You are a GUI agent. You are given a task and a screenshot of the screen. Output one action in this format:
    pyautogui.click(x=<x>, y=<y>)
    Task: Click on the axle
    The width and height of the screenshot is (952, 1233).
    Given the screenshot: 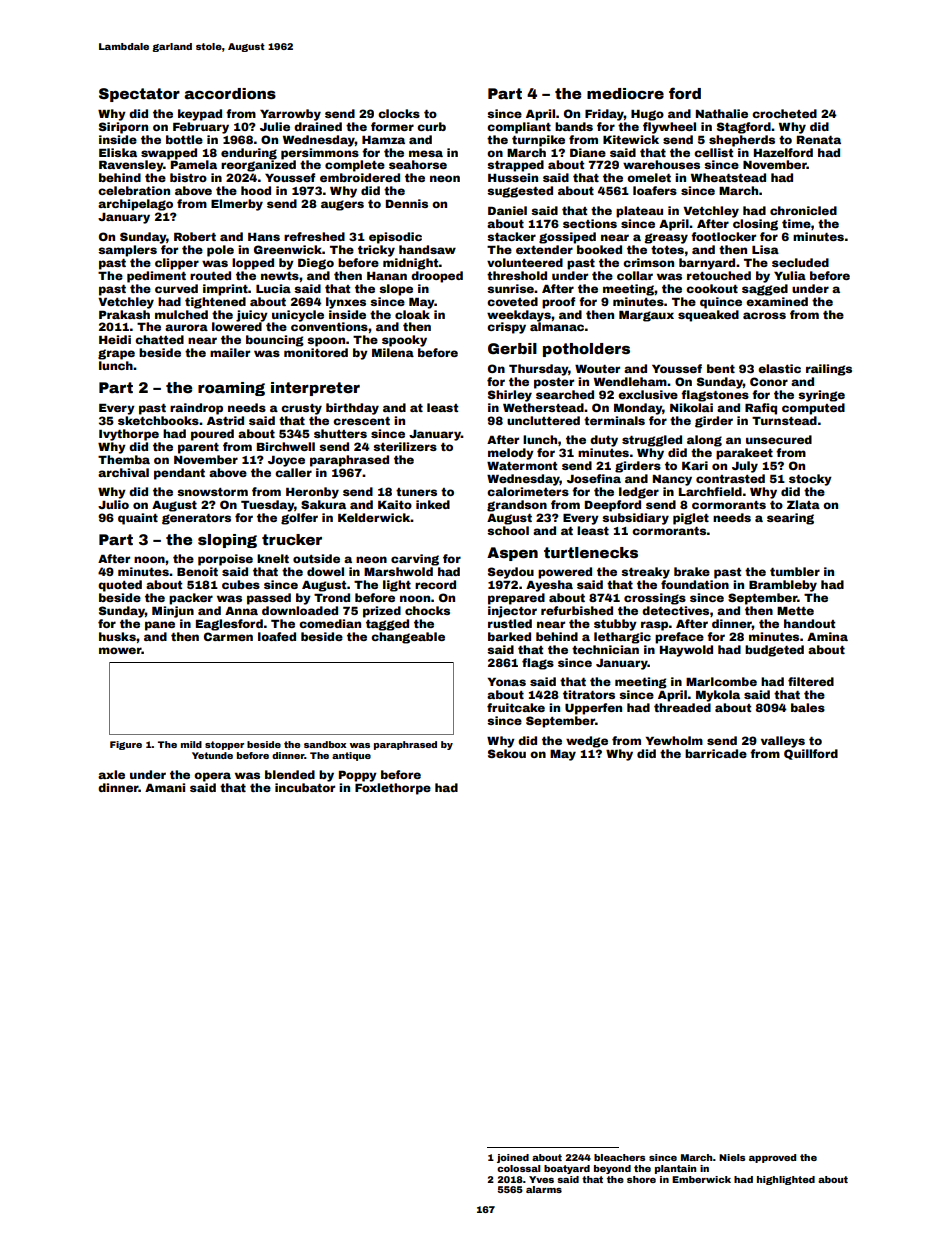 What is the action you would take?
    pyautogui.click(x=111, y=774)
